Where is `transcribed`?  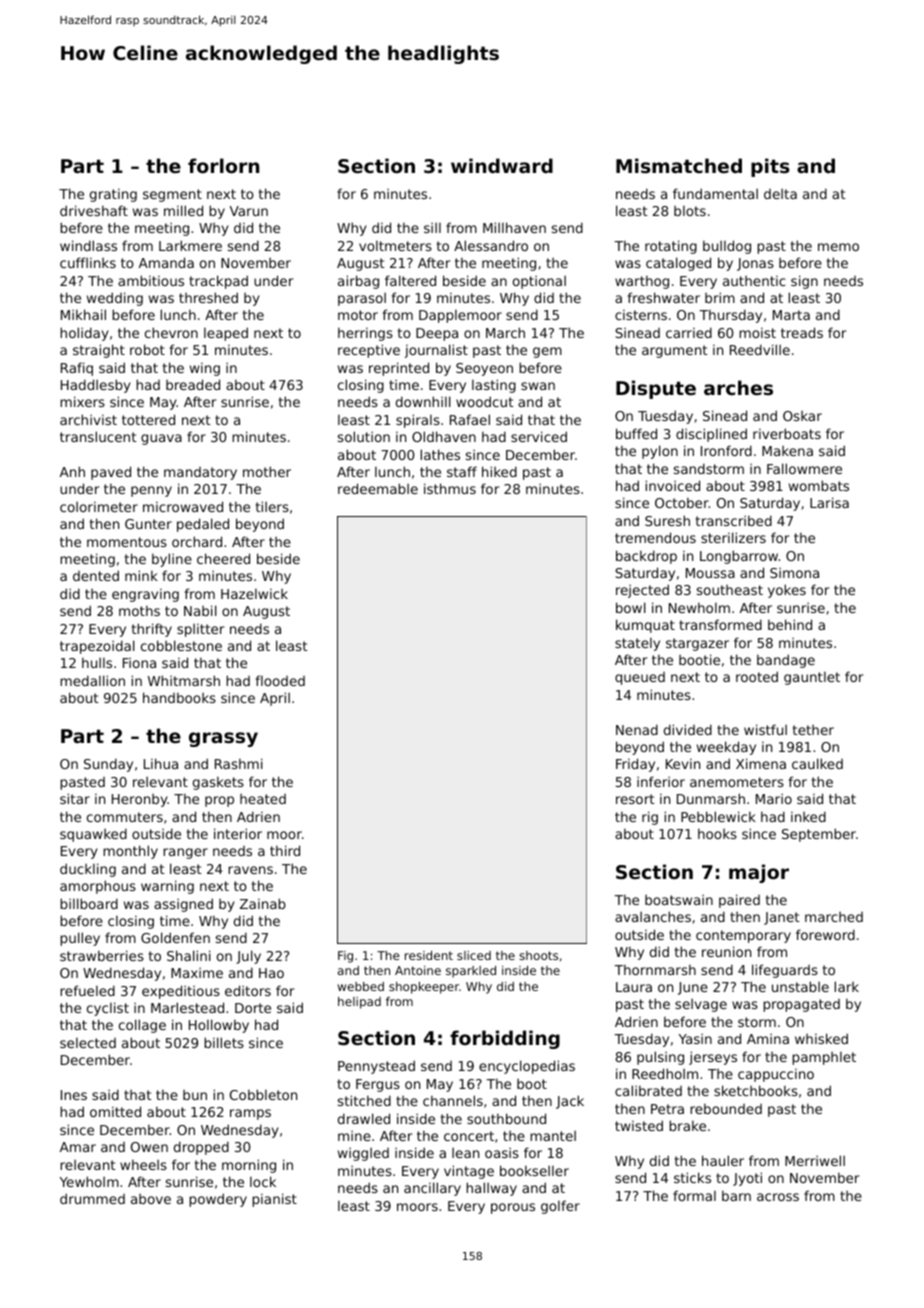 transcribed is located at coordinates (734, 520).
